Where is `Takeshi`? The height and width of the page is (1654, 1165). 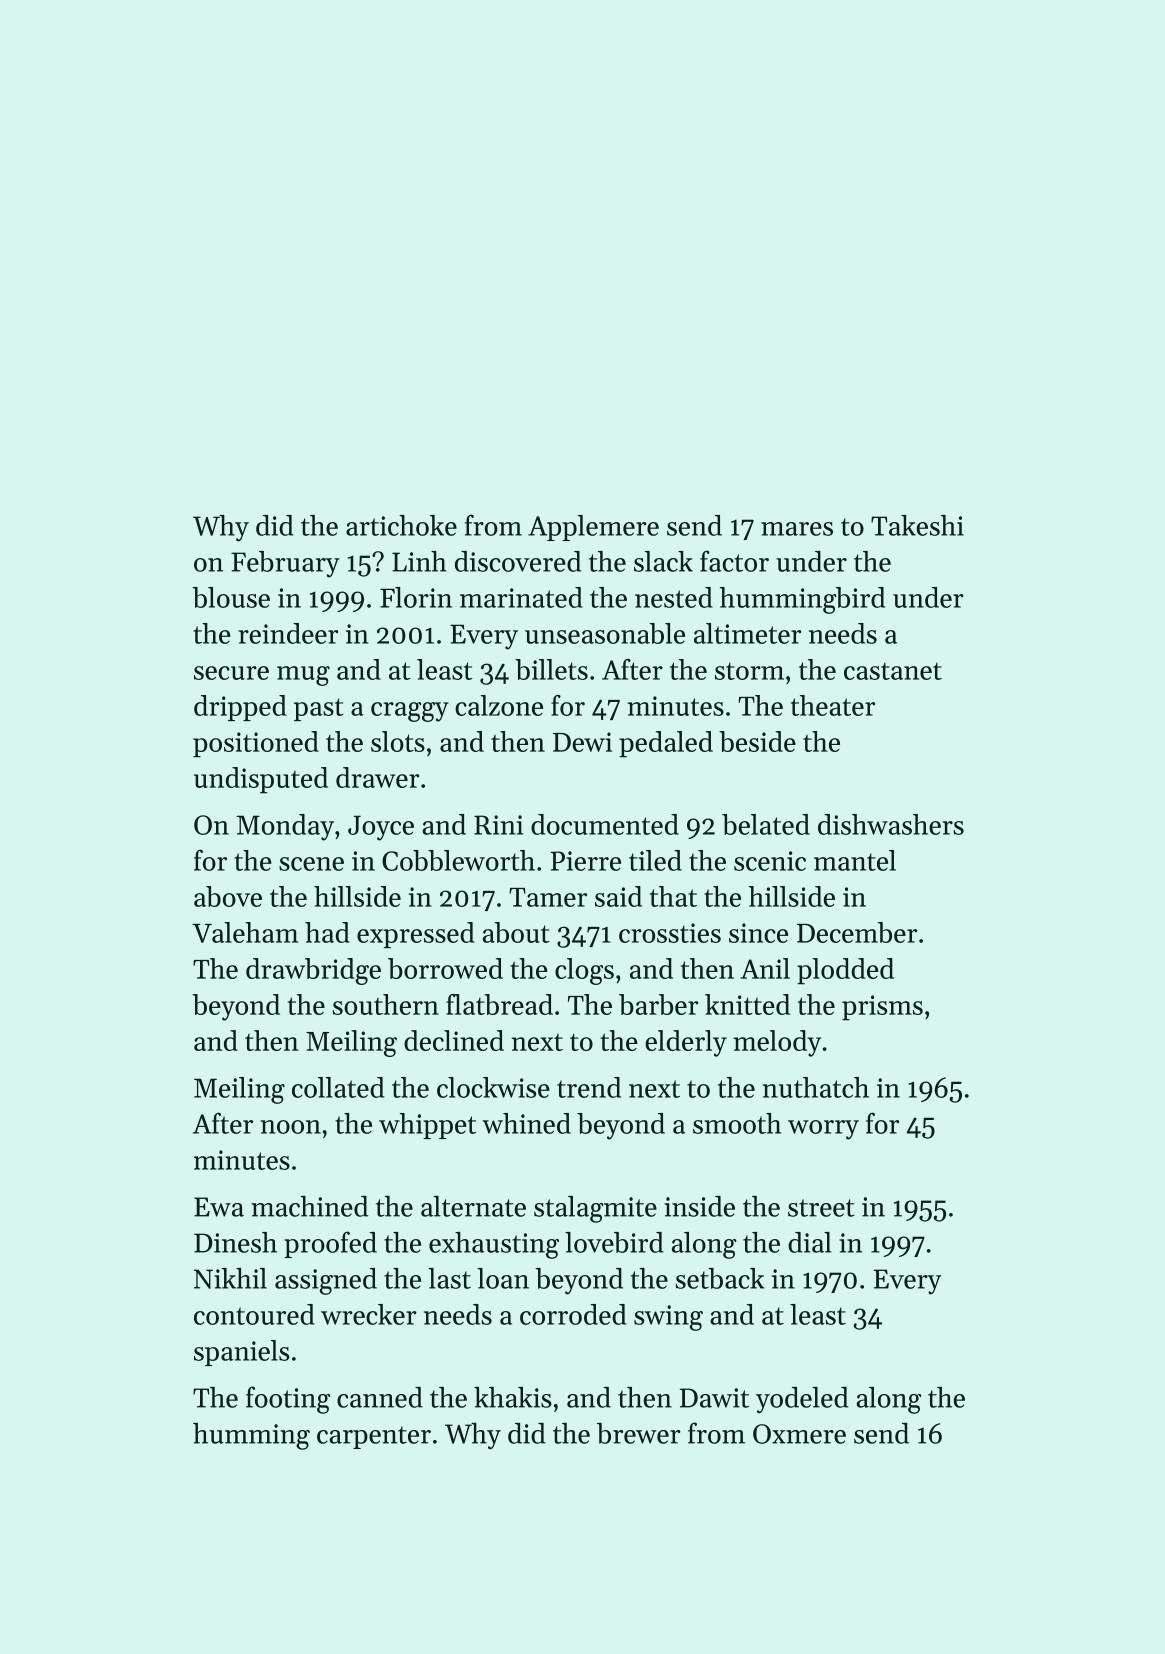
Takeshi is located at coordinates (917, 525).
